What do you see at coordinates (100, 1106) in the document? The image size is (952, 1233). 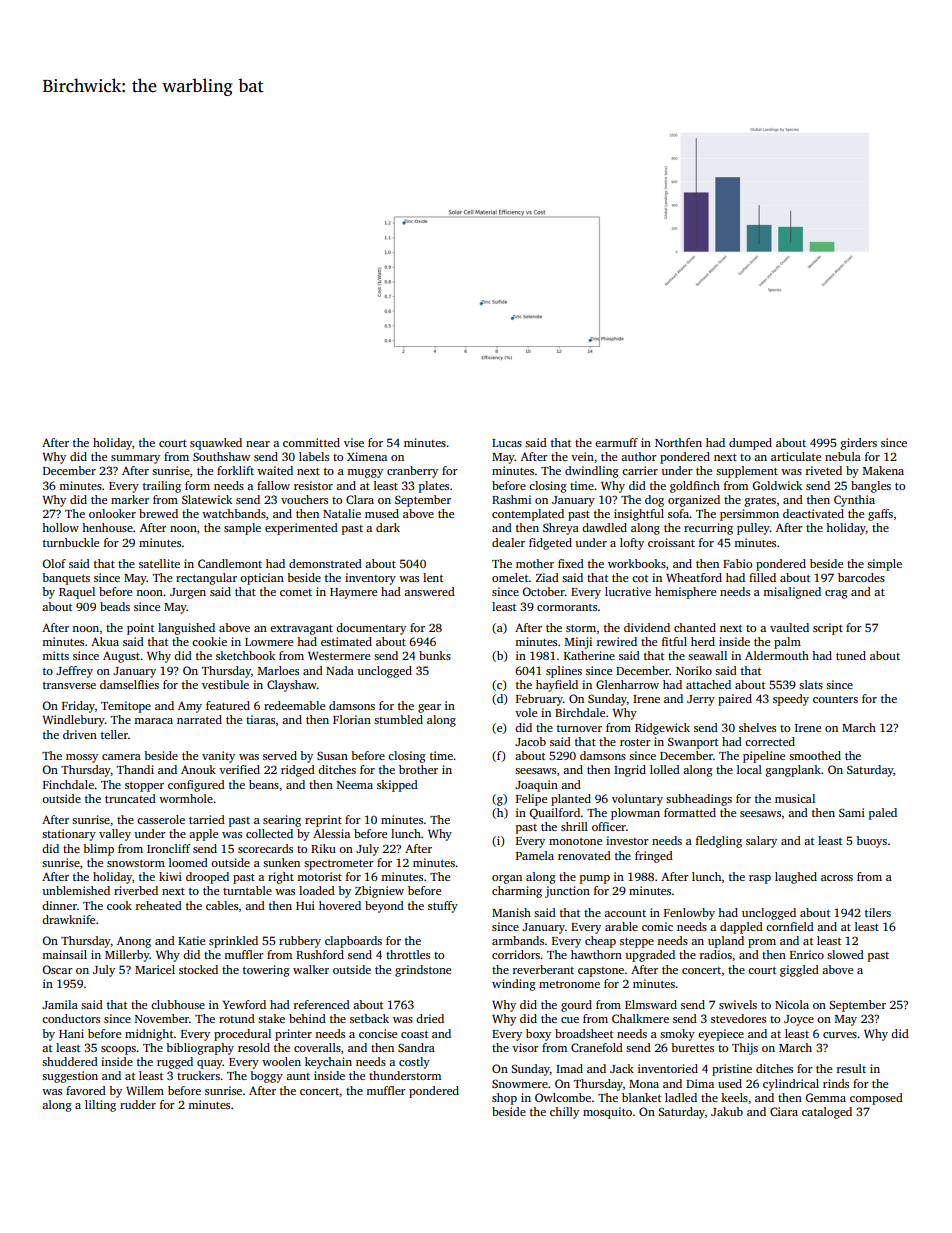 I see `lilting` at bounding box center [100, 1106].
